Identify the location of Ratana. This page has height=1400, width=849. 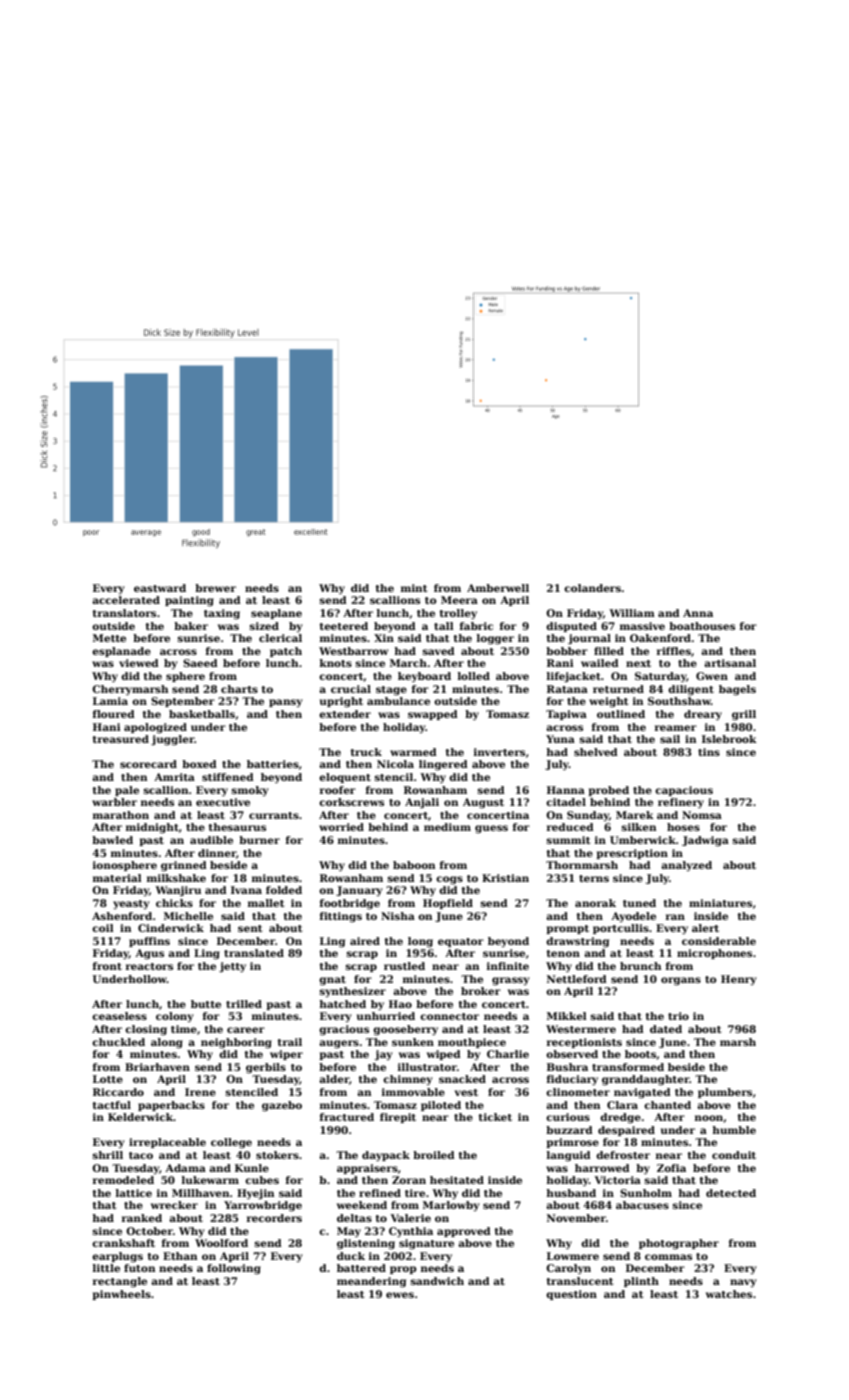
(567, 689).
